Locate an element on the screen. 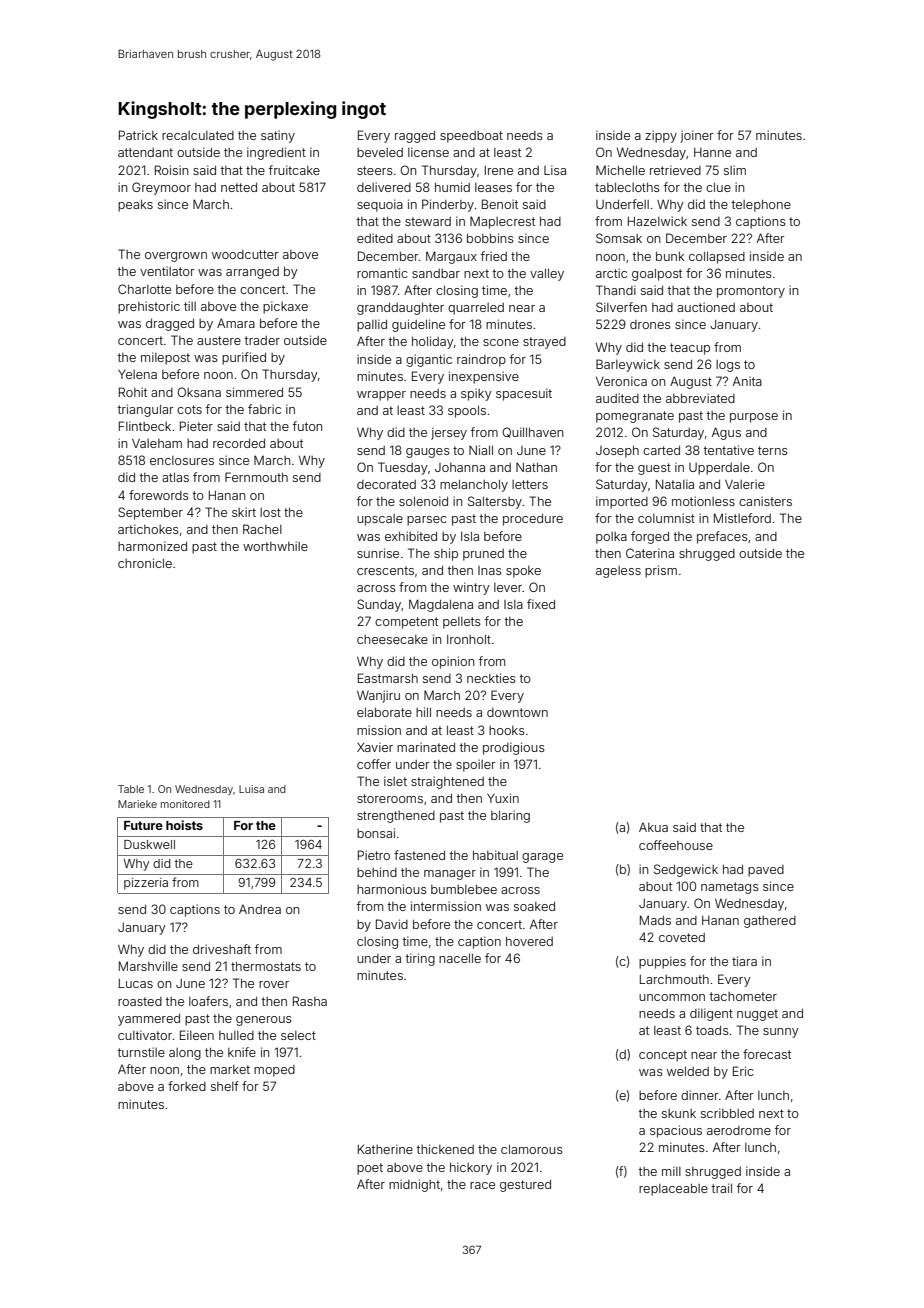  recalculated is located at coordinates (198, 135).
